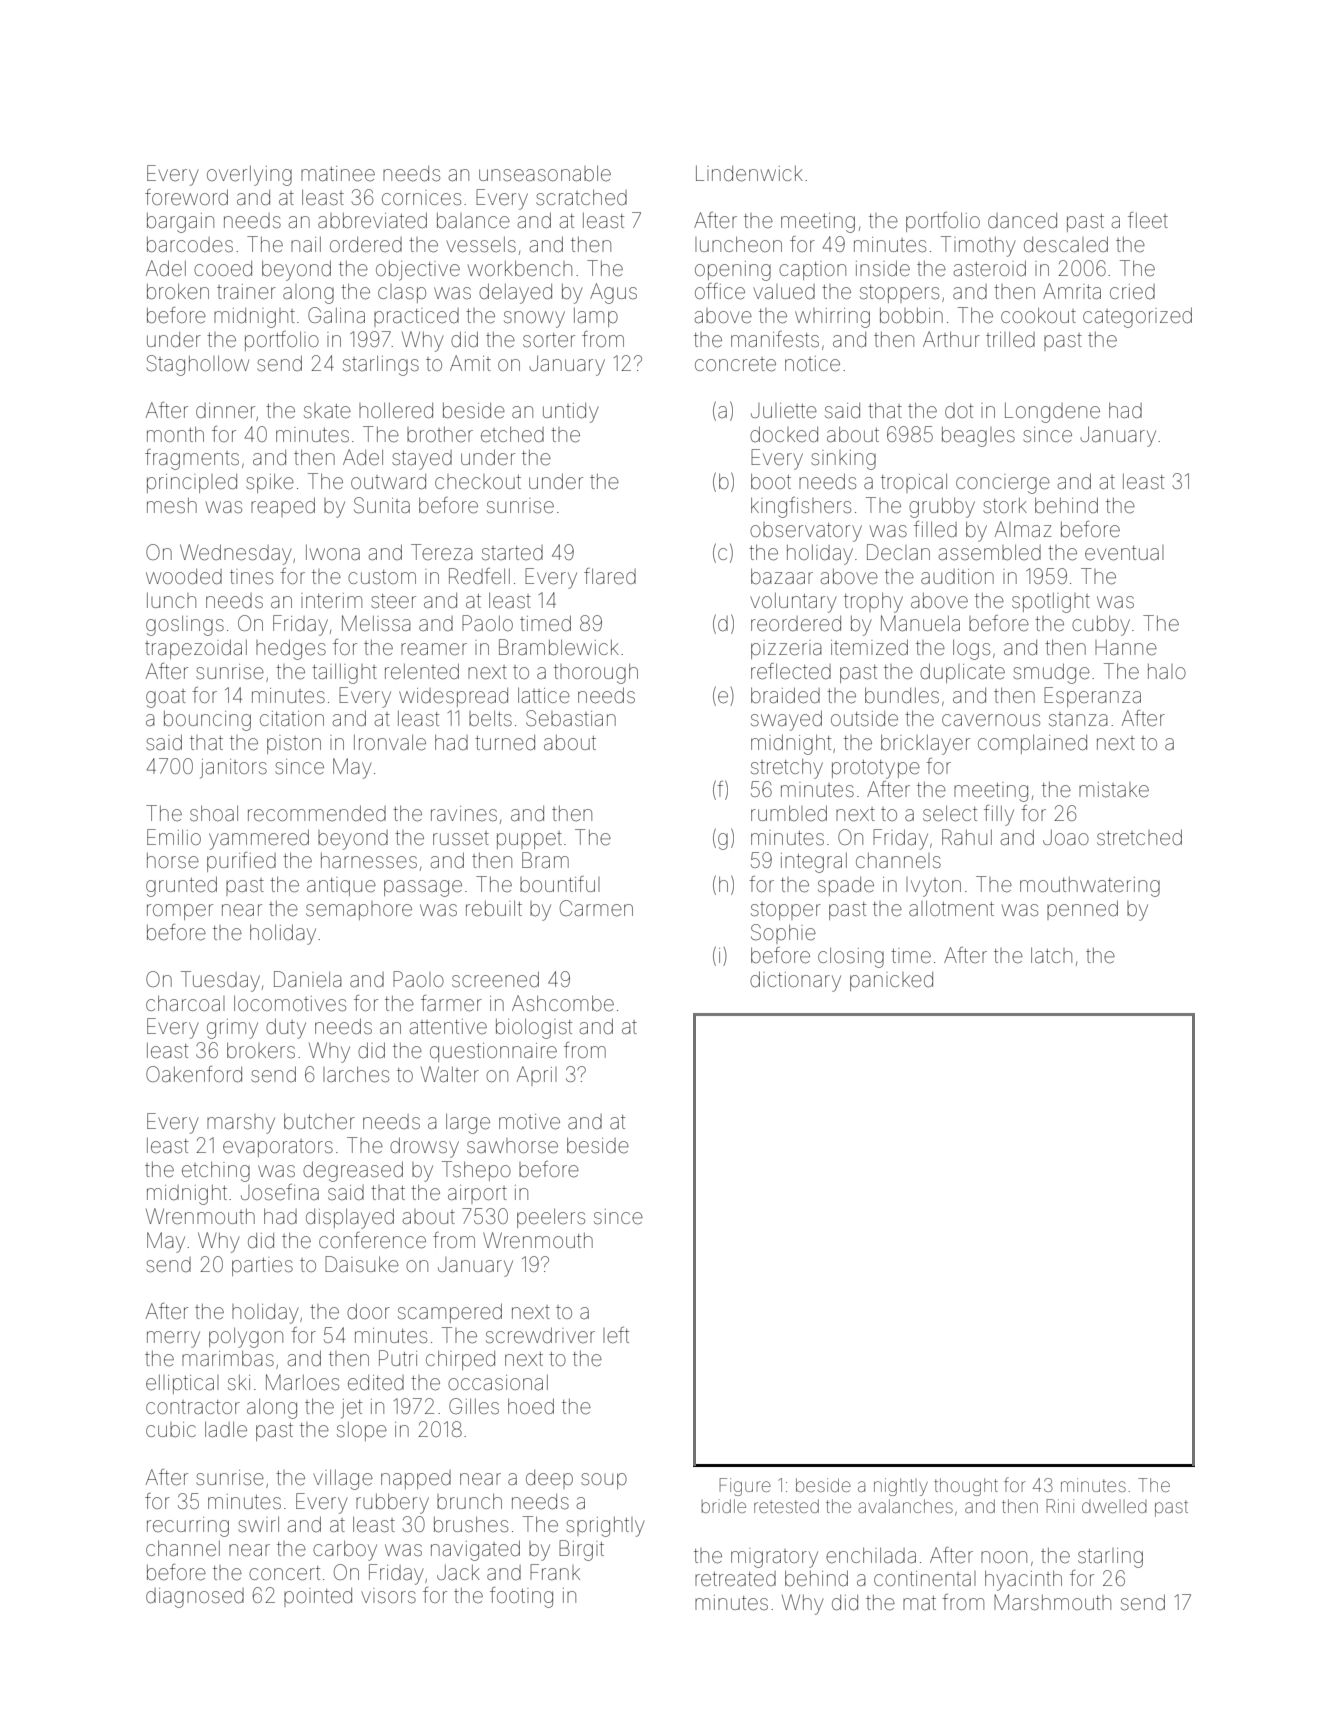  I want to click on observatory, so click(806, 532).
